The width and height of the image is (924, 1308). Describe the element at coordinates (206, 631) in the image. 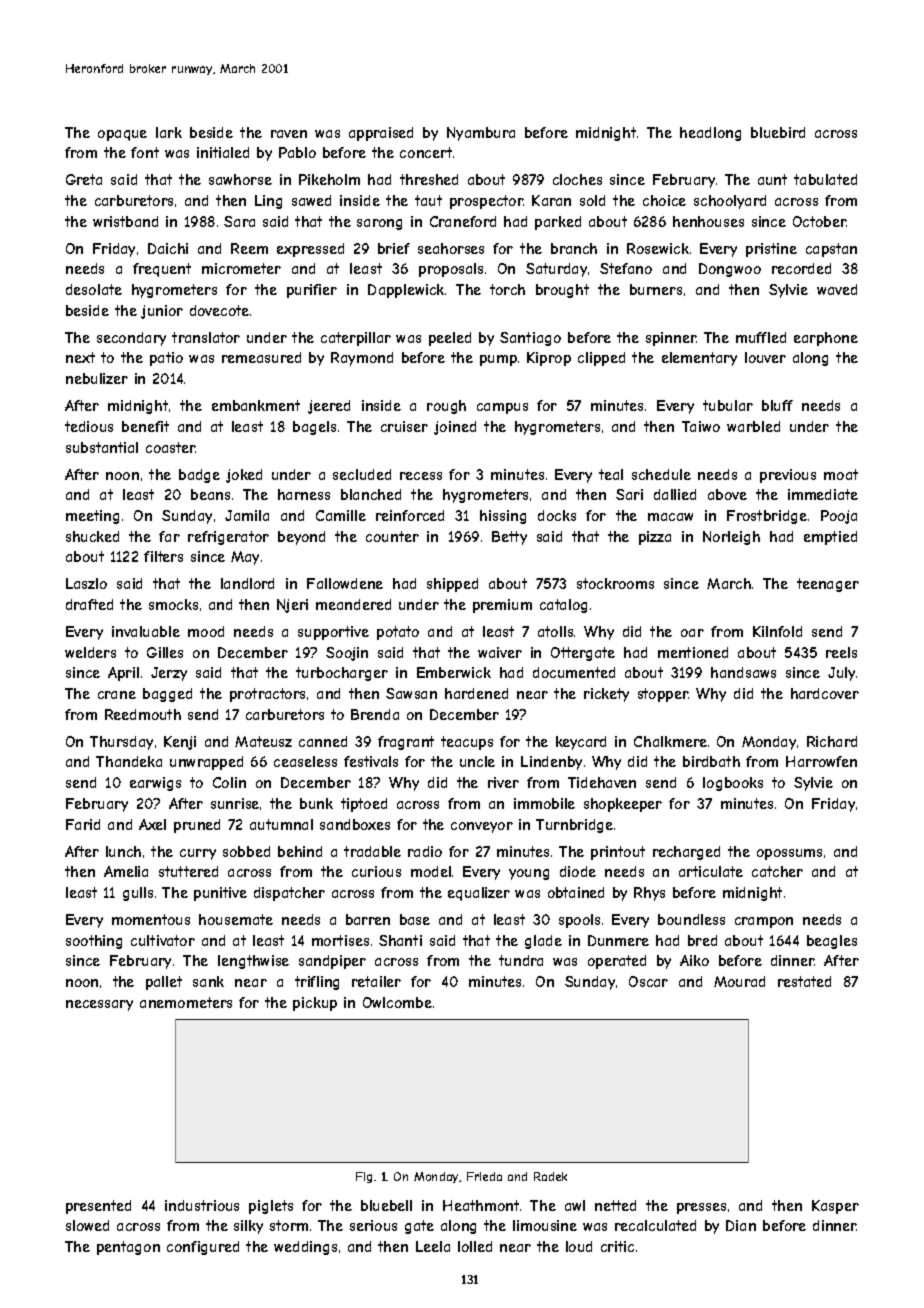

I see `mood` at that location.
